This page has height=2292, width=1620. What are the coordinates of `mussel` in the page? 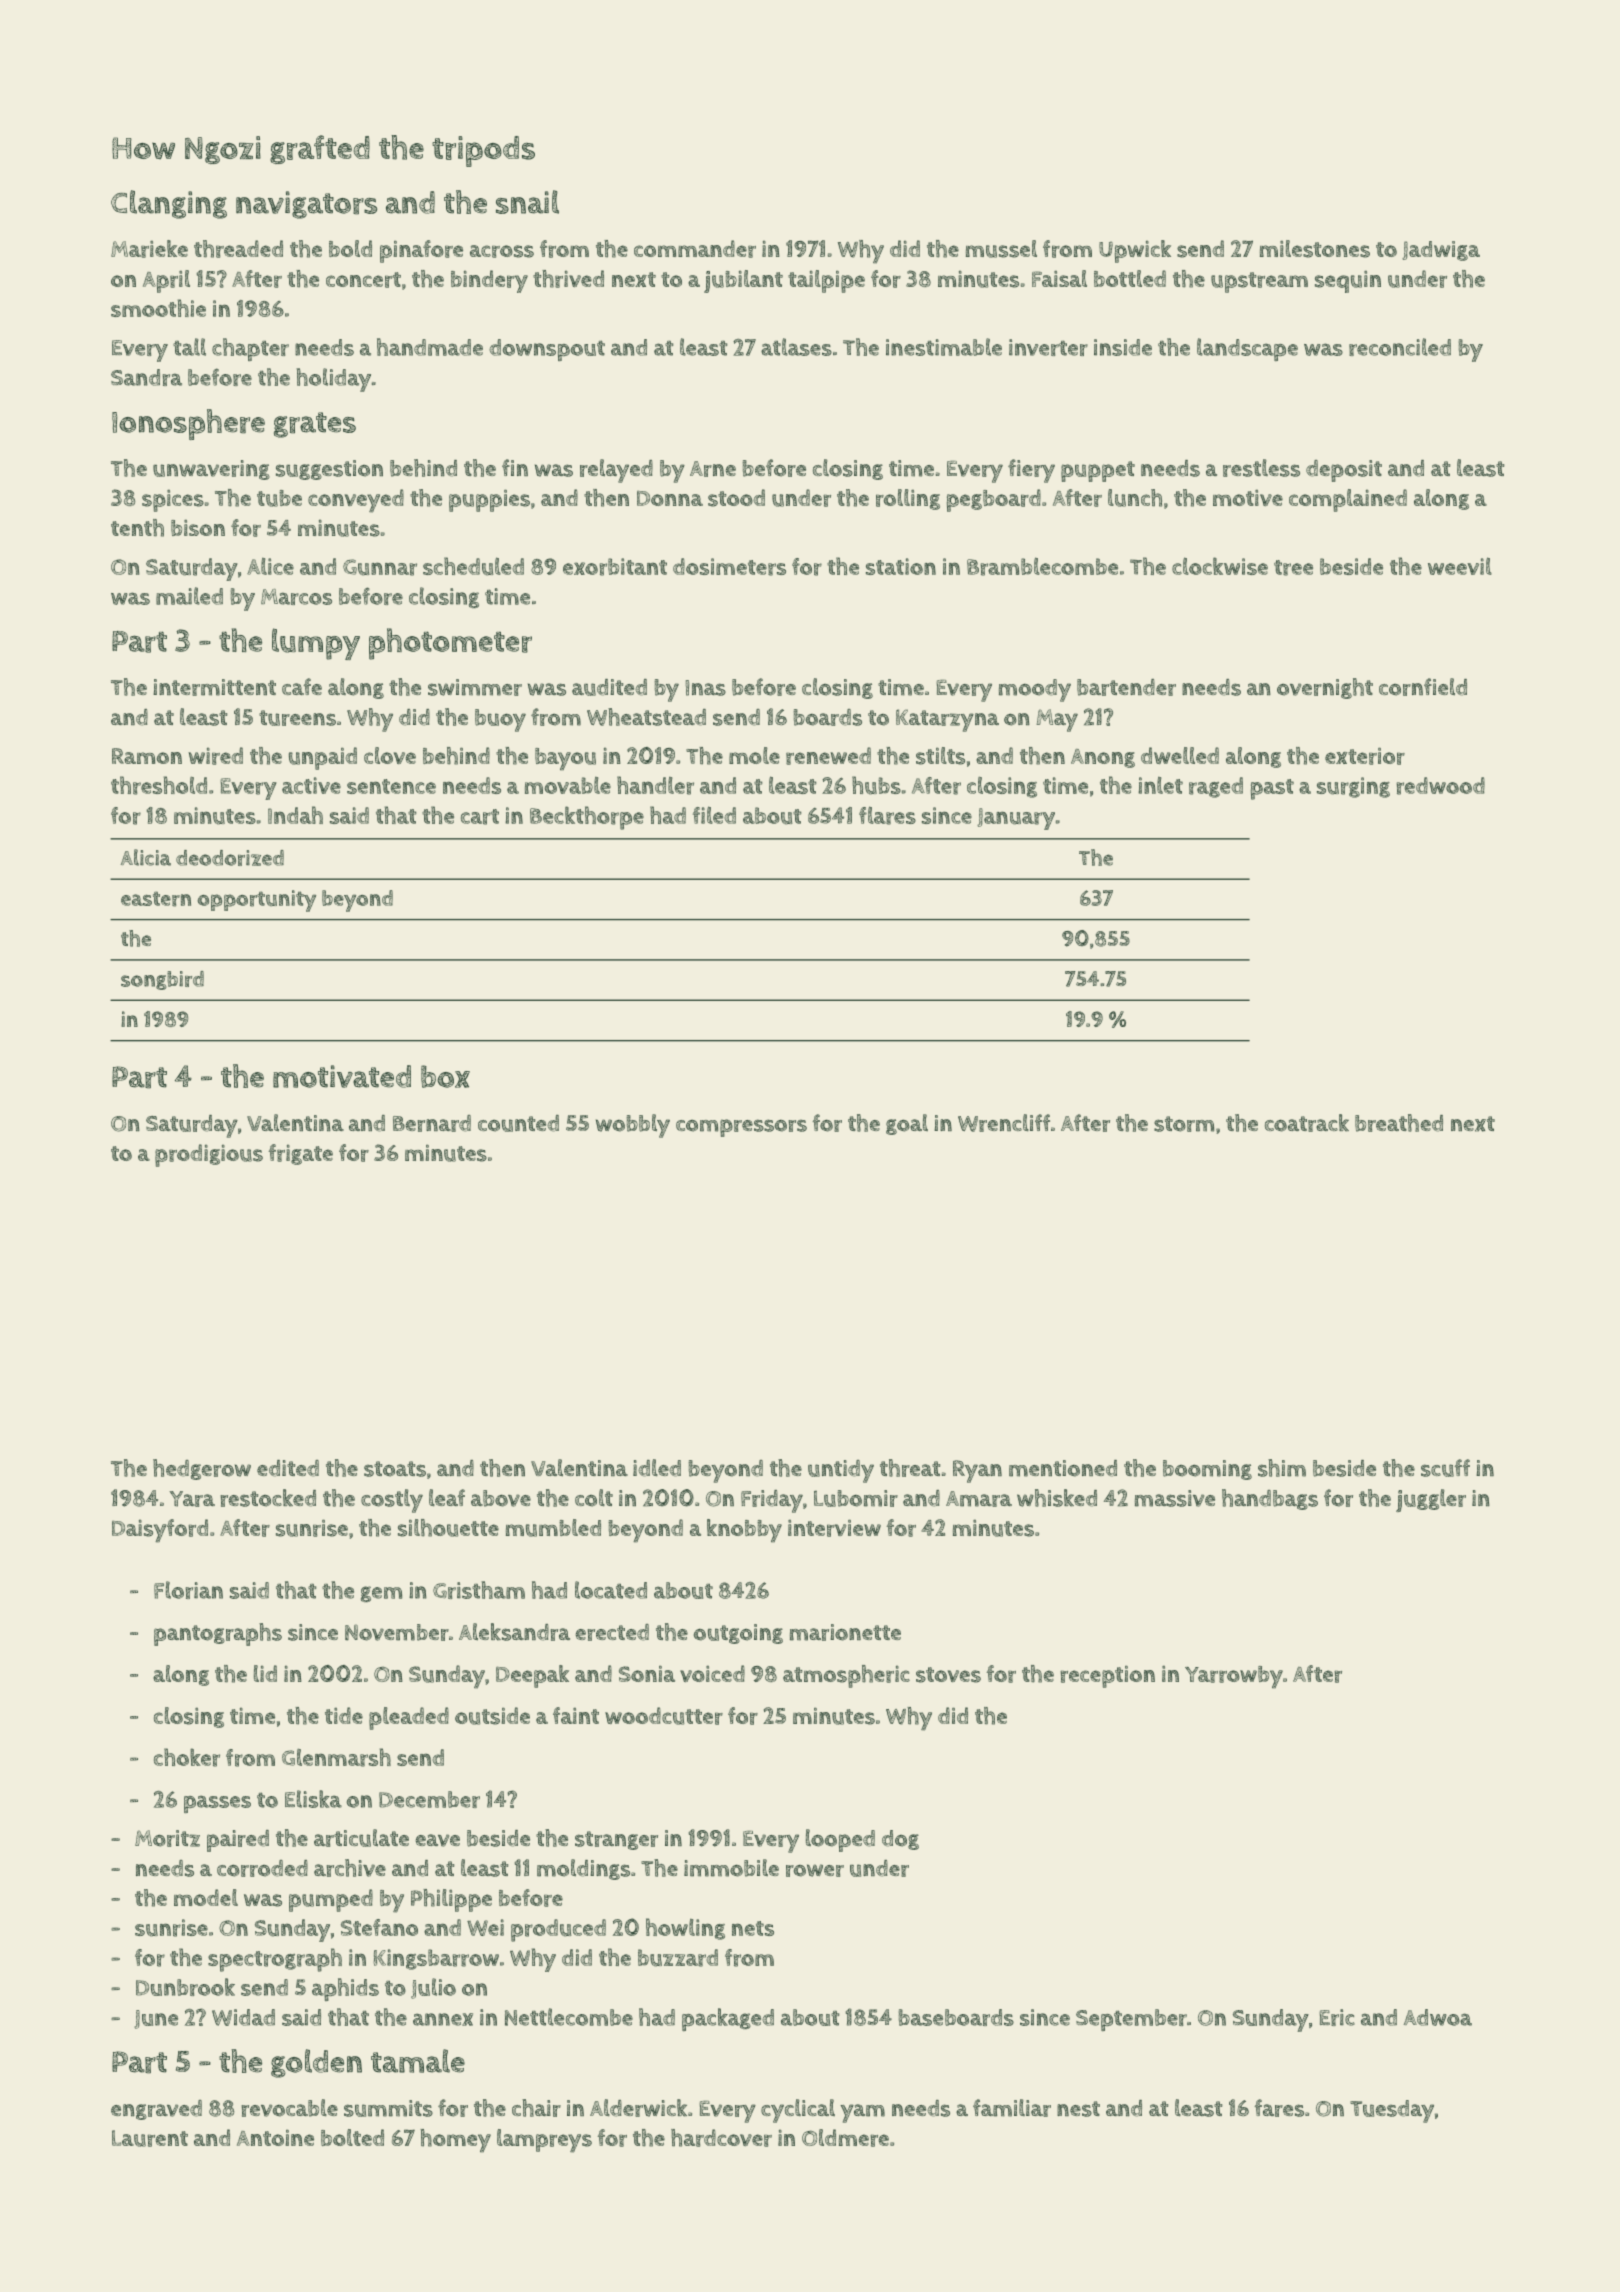 It's located at (1001, 249).
